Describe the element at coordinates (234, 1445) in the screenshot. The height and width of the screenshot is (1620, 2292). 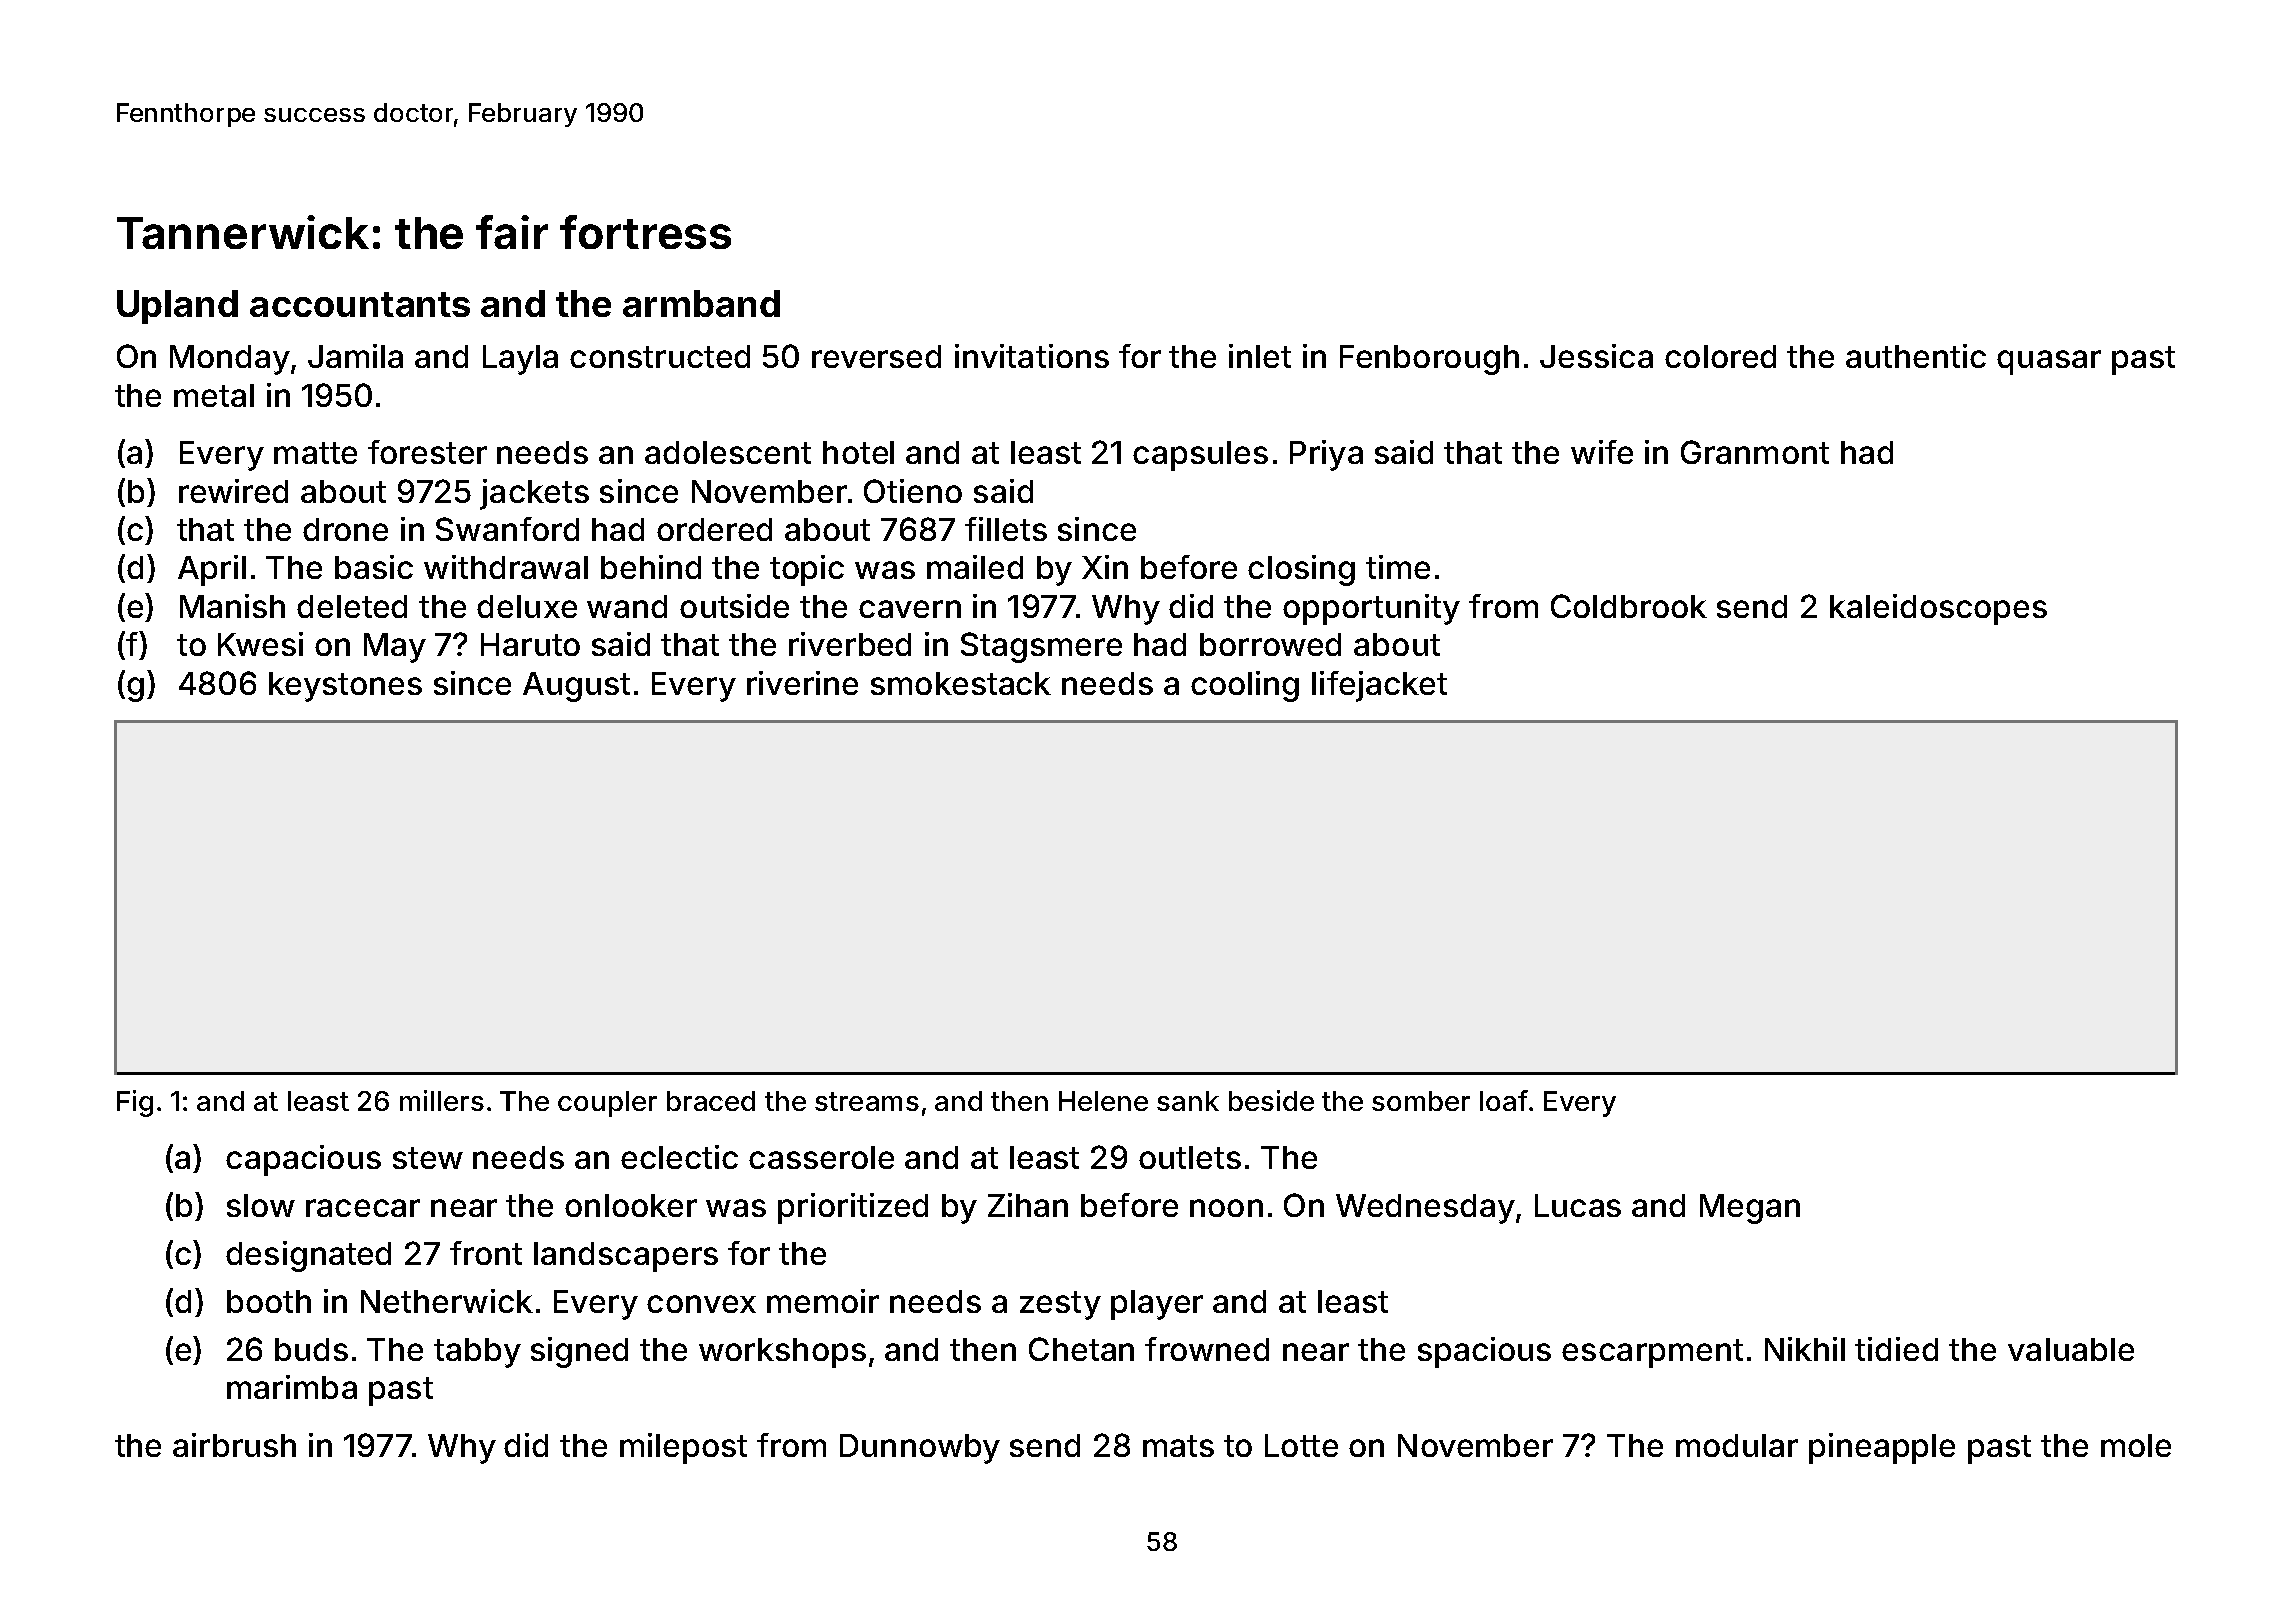
I see `airbrush` at that location.
